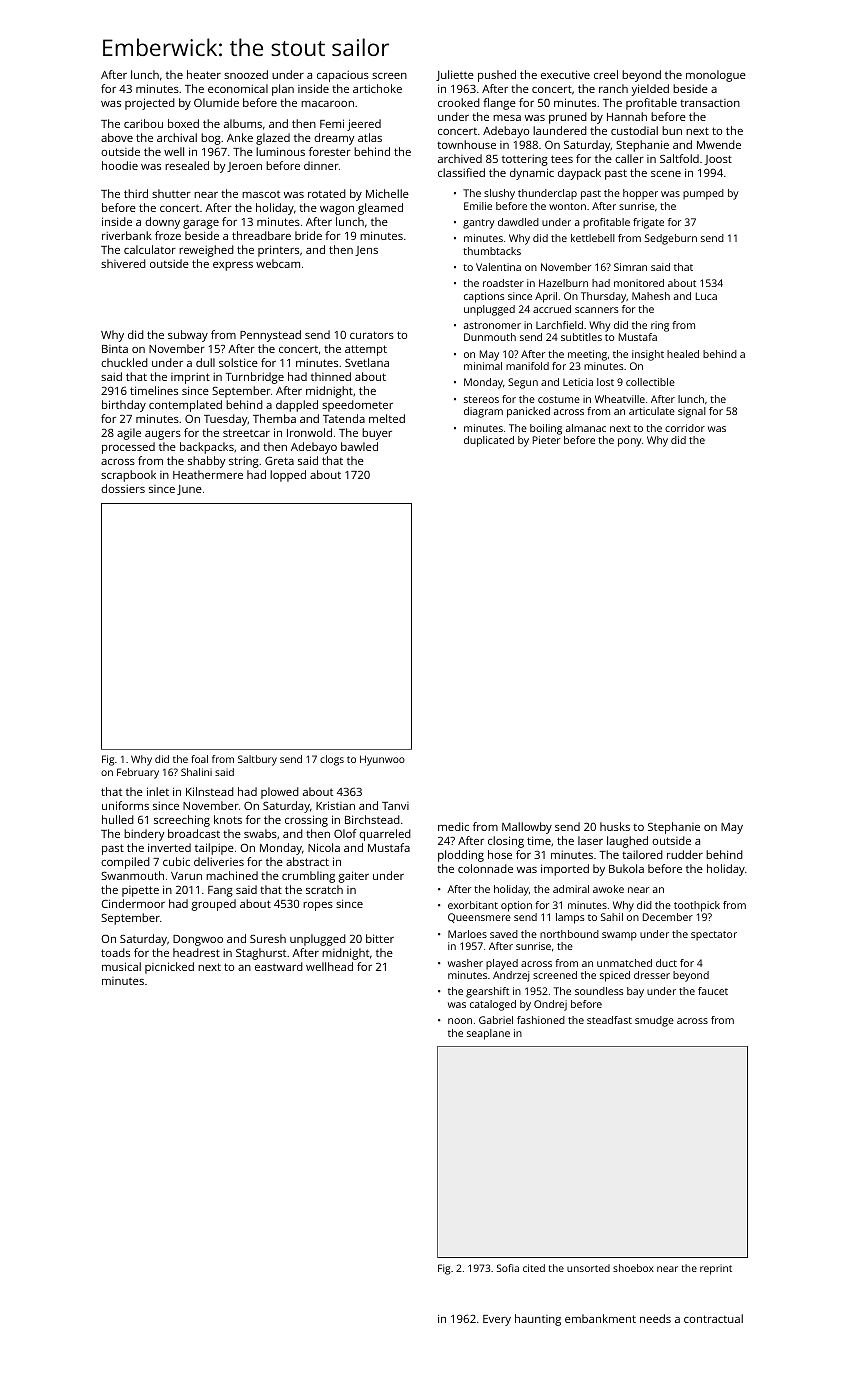 The image size is (849, 1400). I want to click on pushed, so click(497, 76).
